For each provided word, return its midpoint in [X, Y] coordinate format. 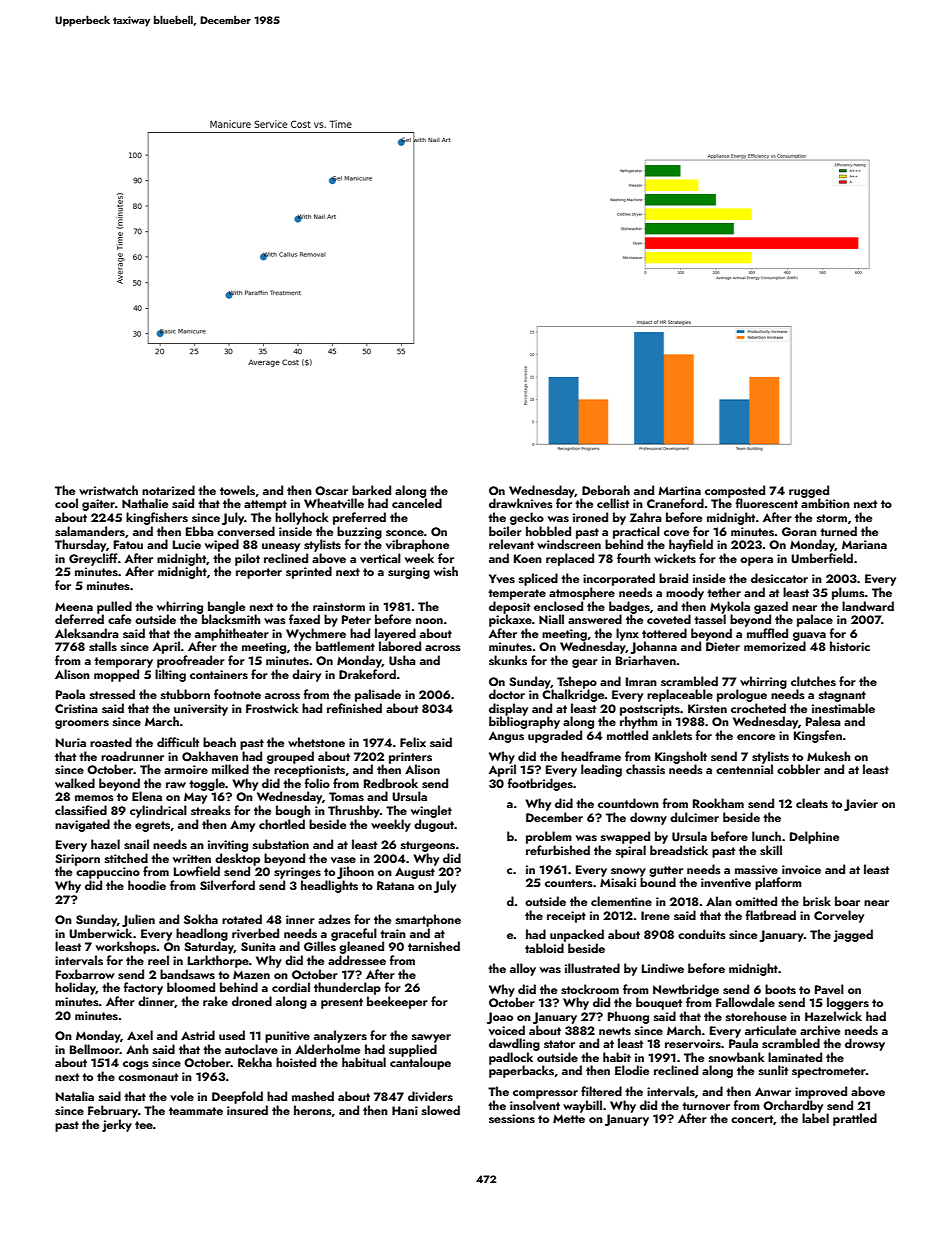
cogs [136, 1065]
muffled [767, 633]
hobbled [548, 531]
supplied [413, 1050]
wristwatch [108, 490]
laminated [795, 1057]
